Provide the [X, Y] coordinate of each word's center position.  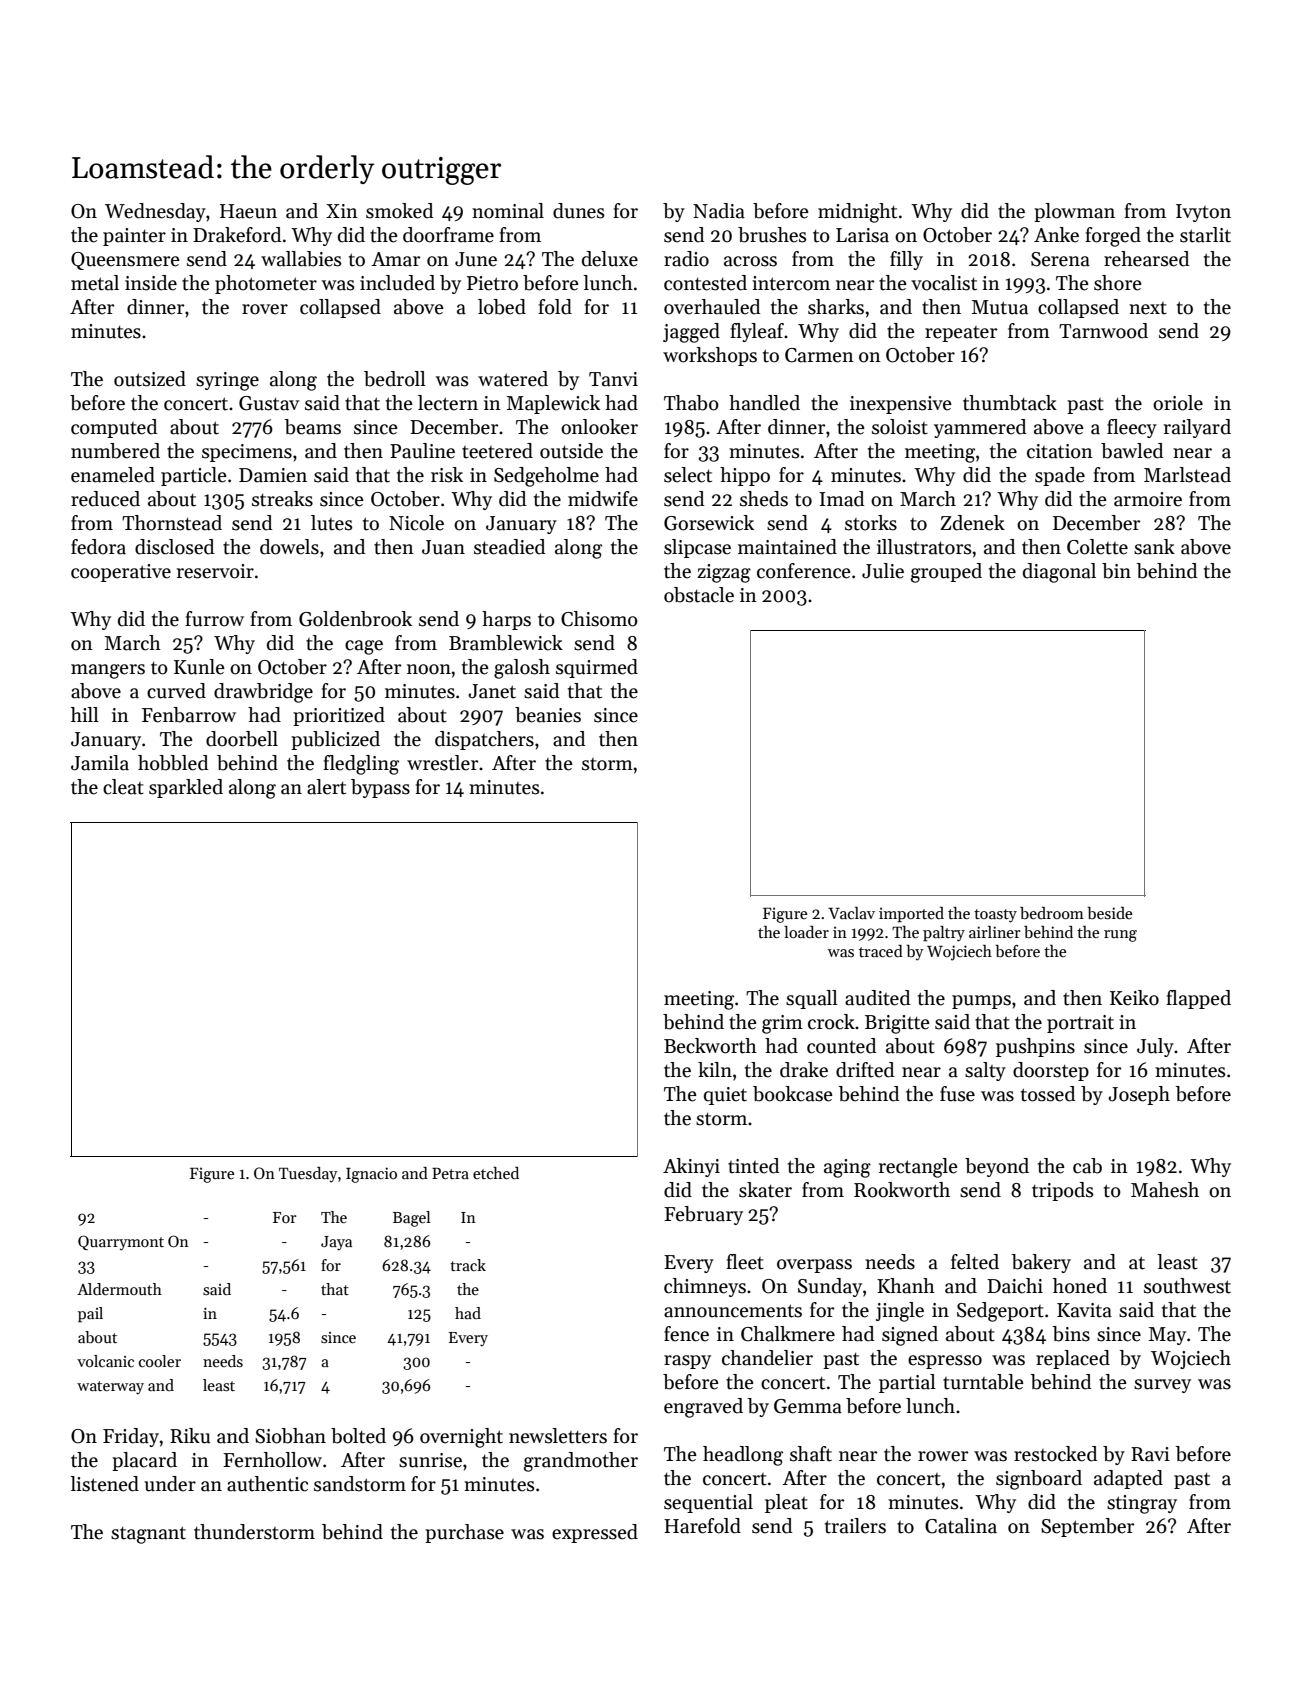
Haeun [248, 211]
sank [1154, 547]
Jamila [100, 763]
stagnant [148, 1535]
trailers [855, 1526]
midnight [857, 213]
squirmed [597, 668]
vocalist [944, 283]
